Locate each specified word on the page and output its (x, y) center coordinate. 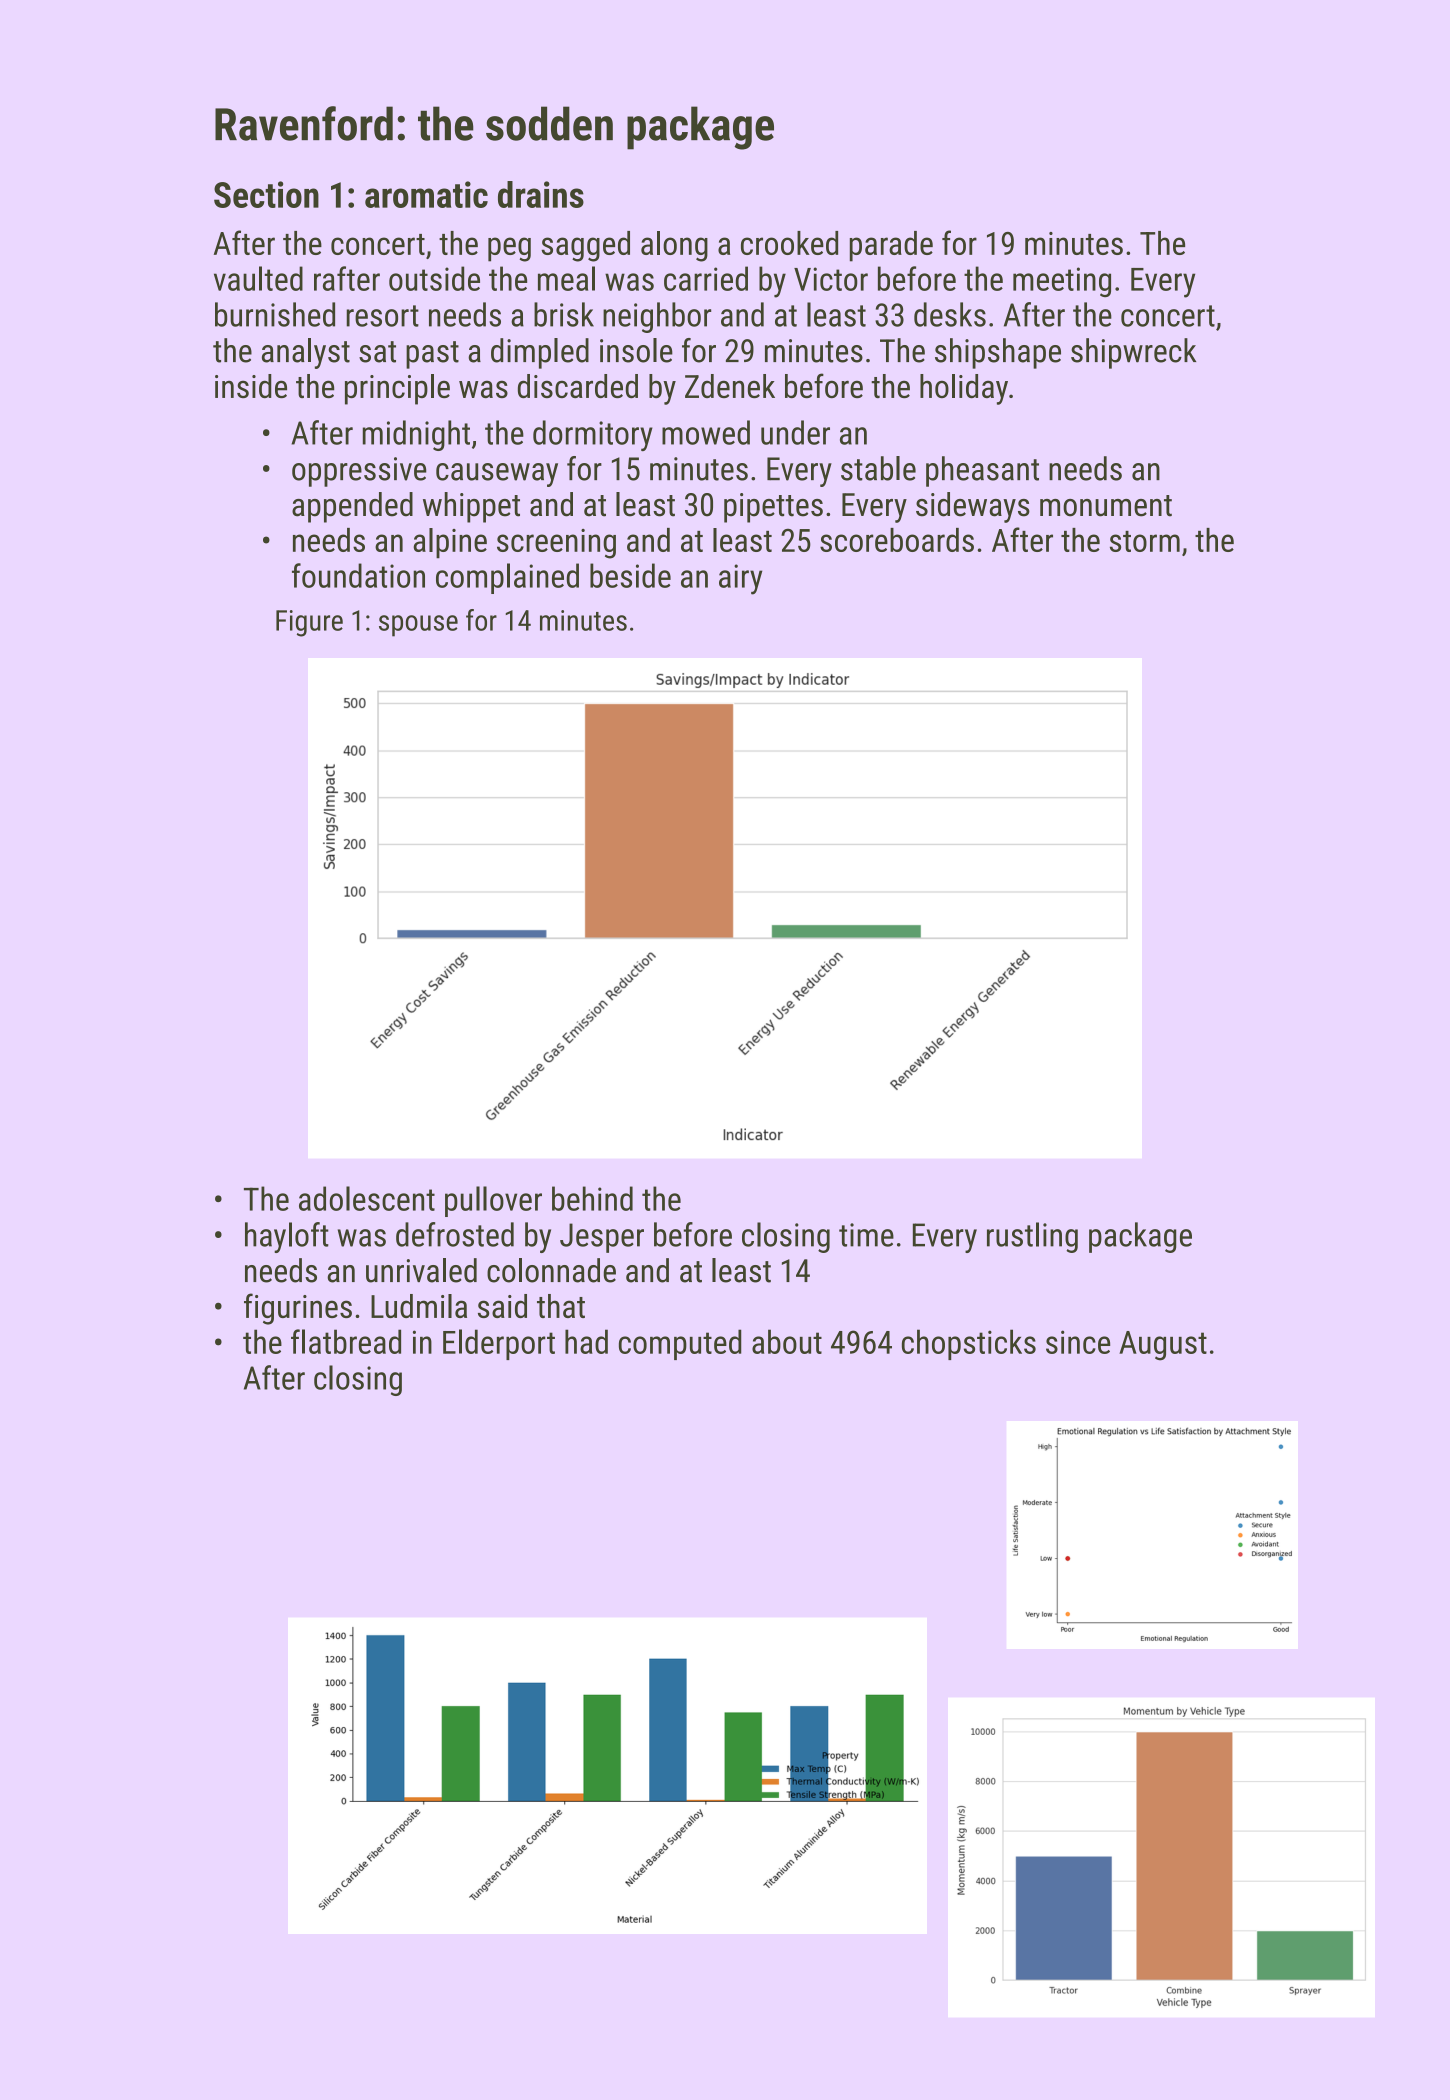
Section (266, 194)
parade (891, 246)
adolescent (367, 1198)
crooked (789, 243)
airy (740, 579)
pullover (493, 1201)
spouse (418, 626)
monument (1106, 506)
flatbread (346, 1341)
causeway (497, 475)
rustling (1032, 1237)
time (866, 1235)
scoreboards (897, 540)
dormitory (593, 435)
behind (592, 1198)
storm (1145, 541)
